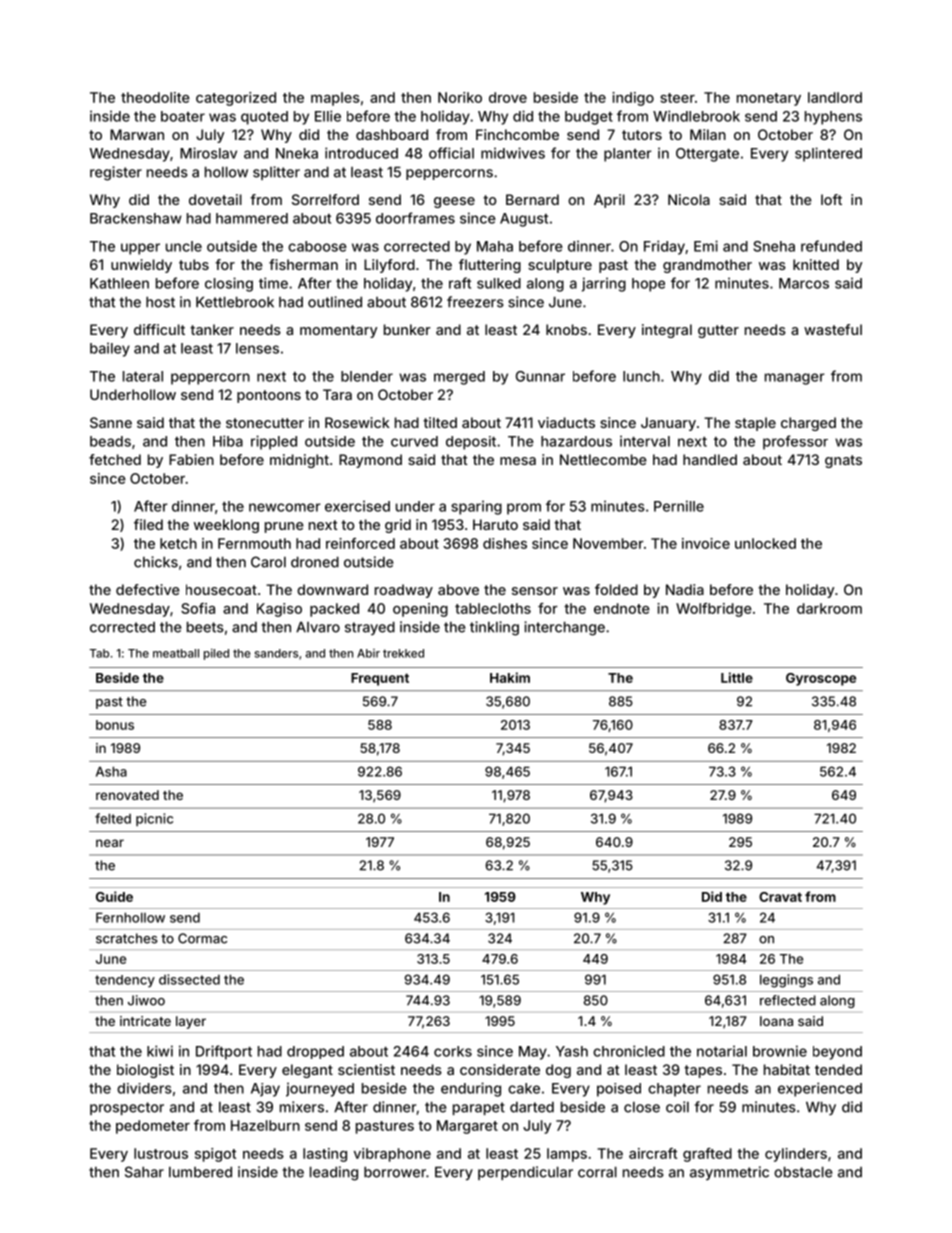 The image size is (952, 1233). I want to click on monetary, so click(769, 99).
